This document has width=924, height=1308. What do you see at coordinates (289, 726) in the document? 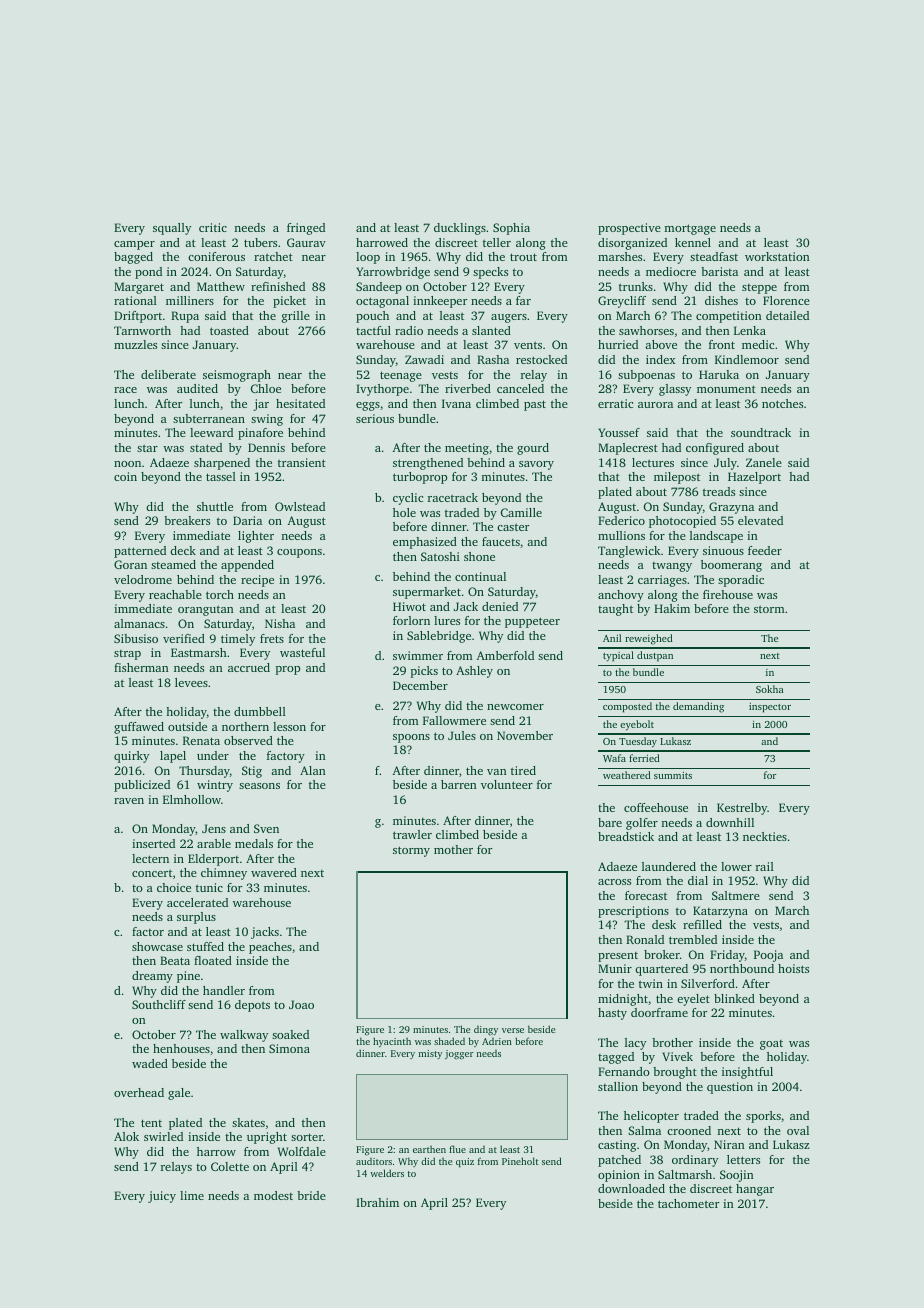
I see `lesson` at bounding box center [289, 726].
